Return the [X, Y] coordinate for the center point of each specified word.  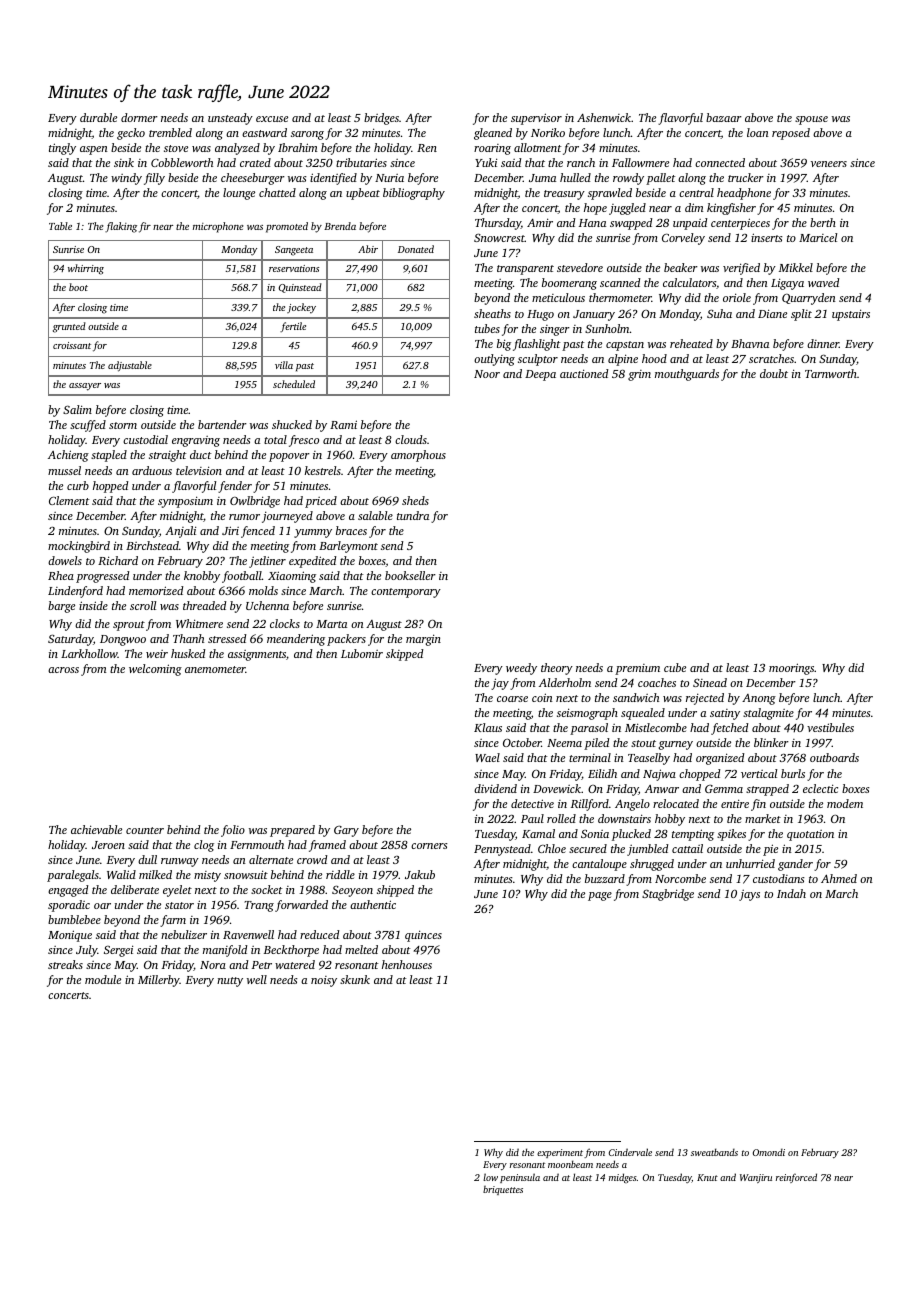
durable [98, 117]
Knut [707, 1177]
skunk [355, 979]
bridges [381, 119]
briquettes [503, 1190]
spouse [811, 120]
